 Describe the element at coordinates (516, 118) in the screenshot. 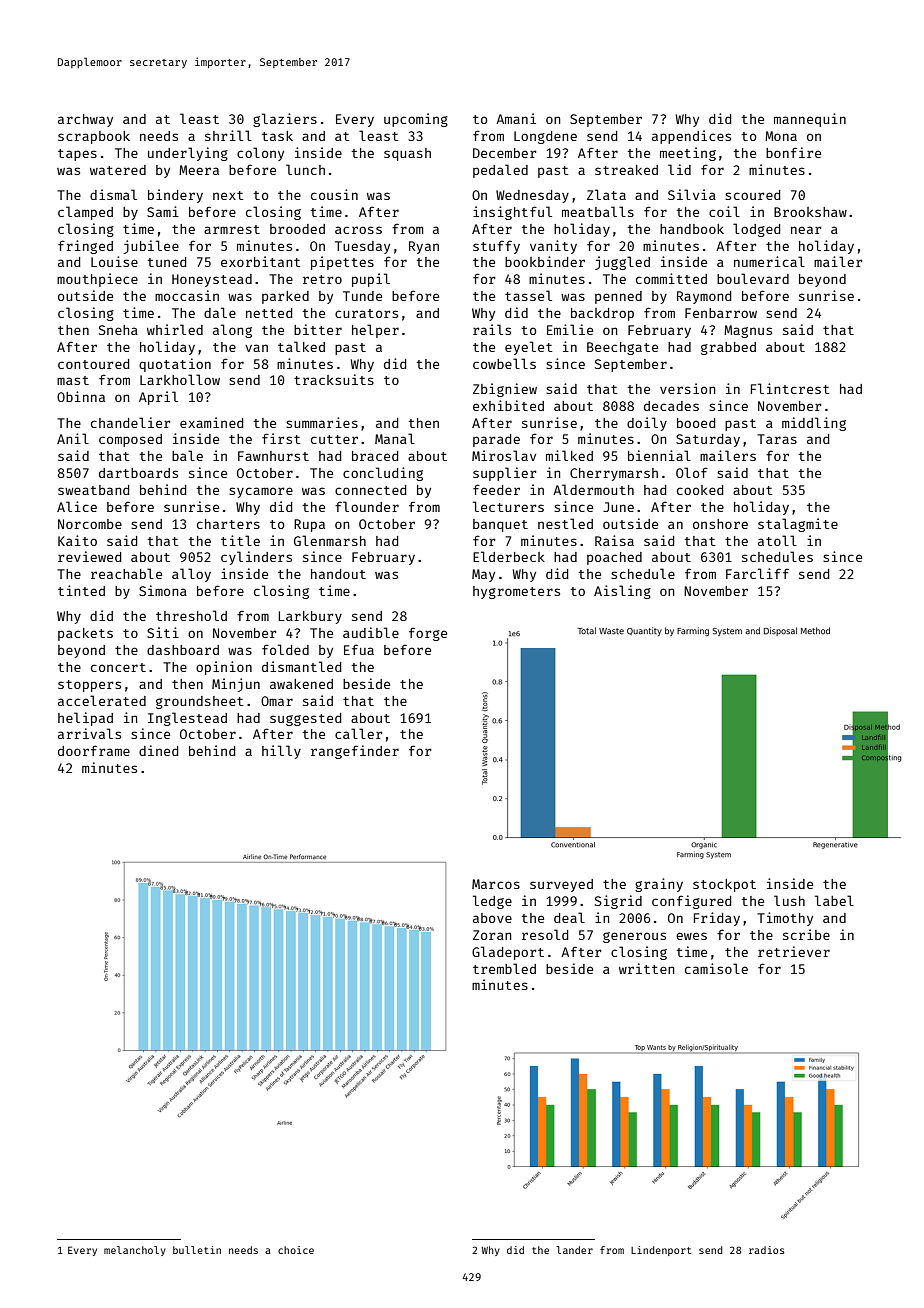

I see `Amani` at that location.
